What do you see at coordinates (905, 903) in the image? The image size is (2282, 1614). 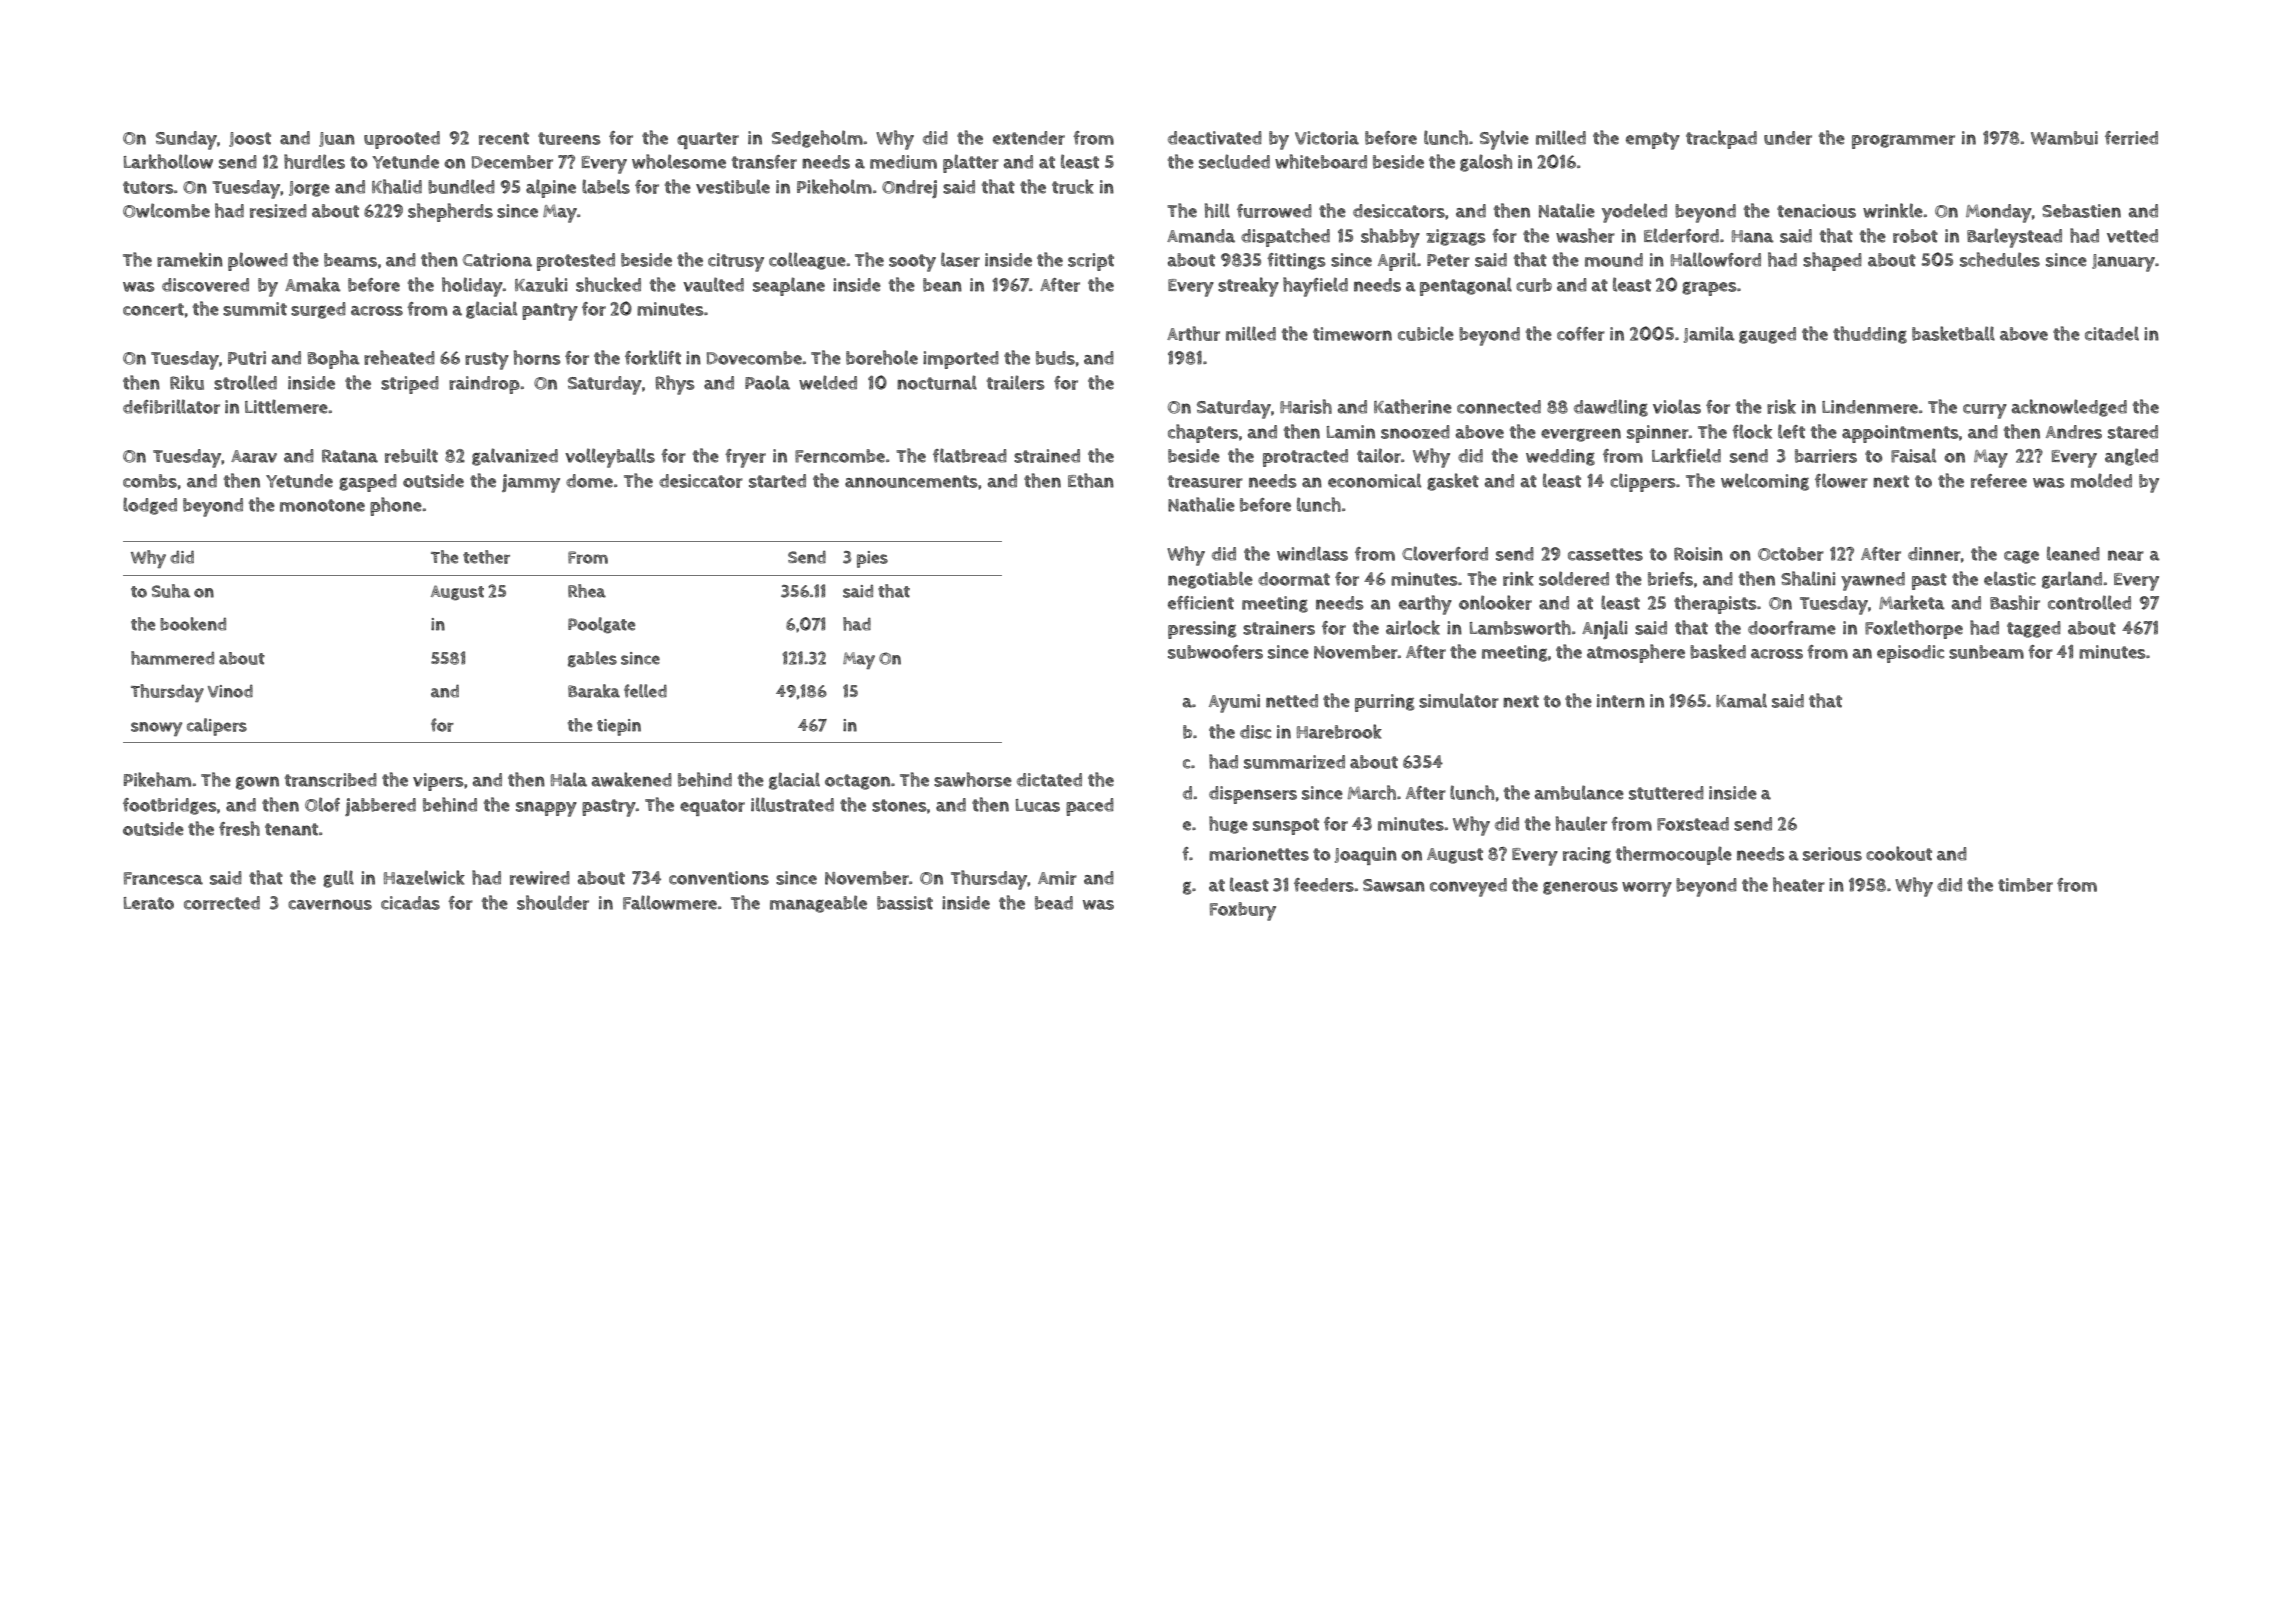 I see `bassist` at bounding box center [905, 903].
